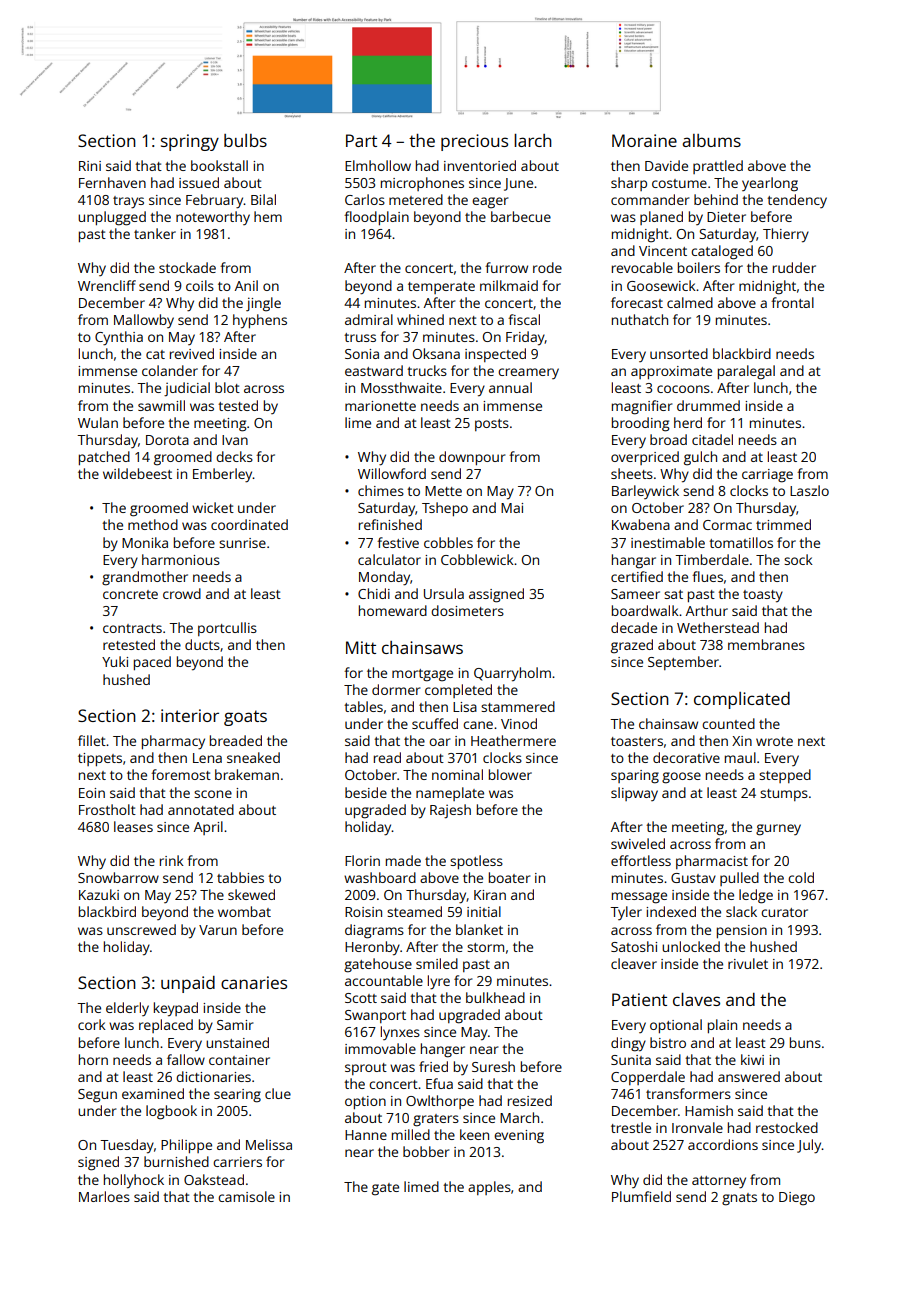  I want to click on Scott, so click(361, 998).
